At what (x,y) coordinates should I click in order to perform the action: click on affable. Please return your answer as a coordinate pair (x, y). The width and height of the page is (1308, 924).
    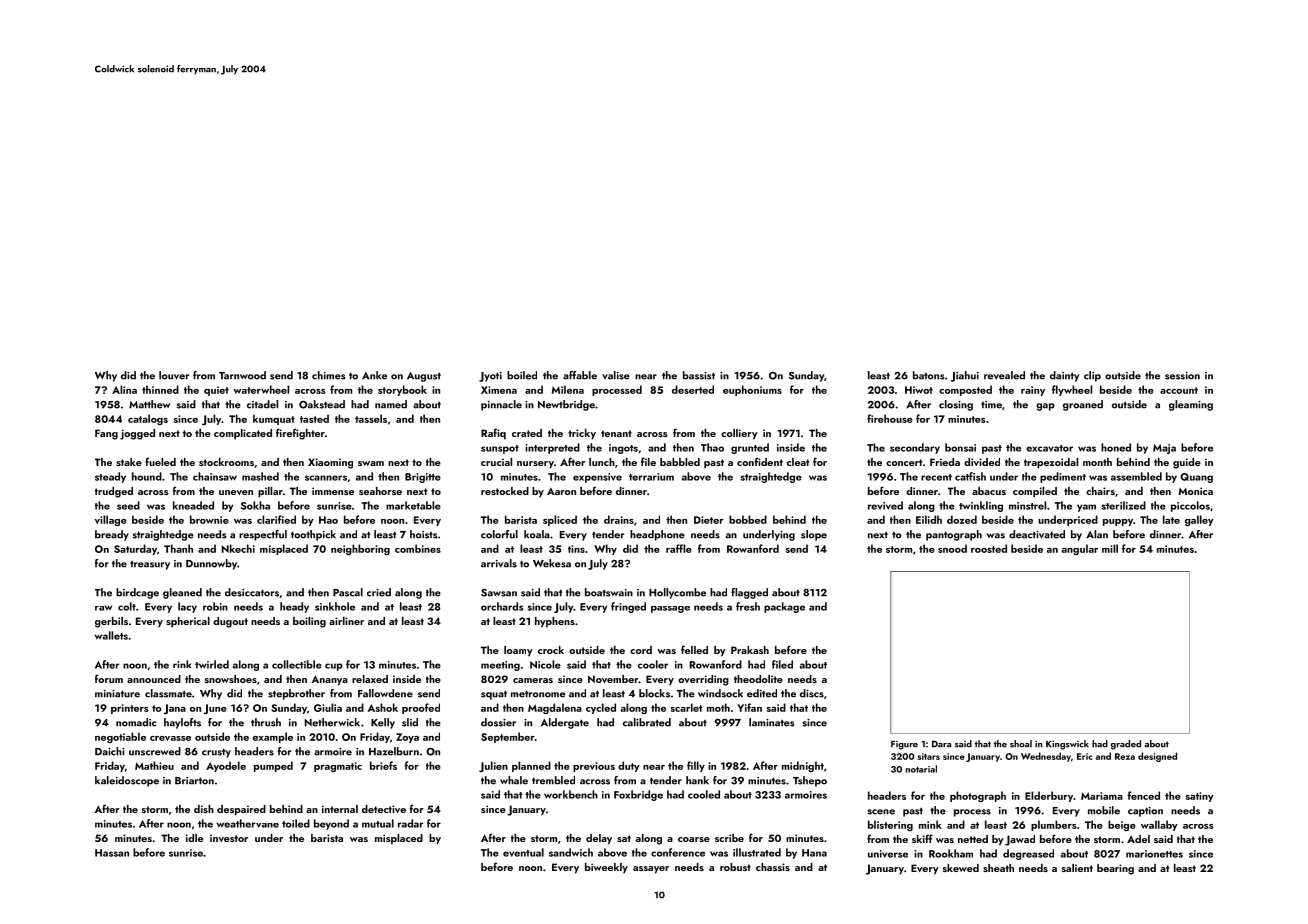
    Looking at the image, I should click on (580, 375).
